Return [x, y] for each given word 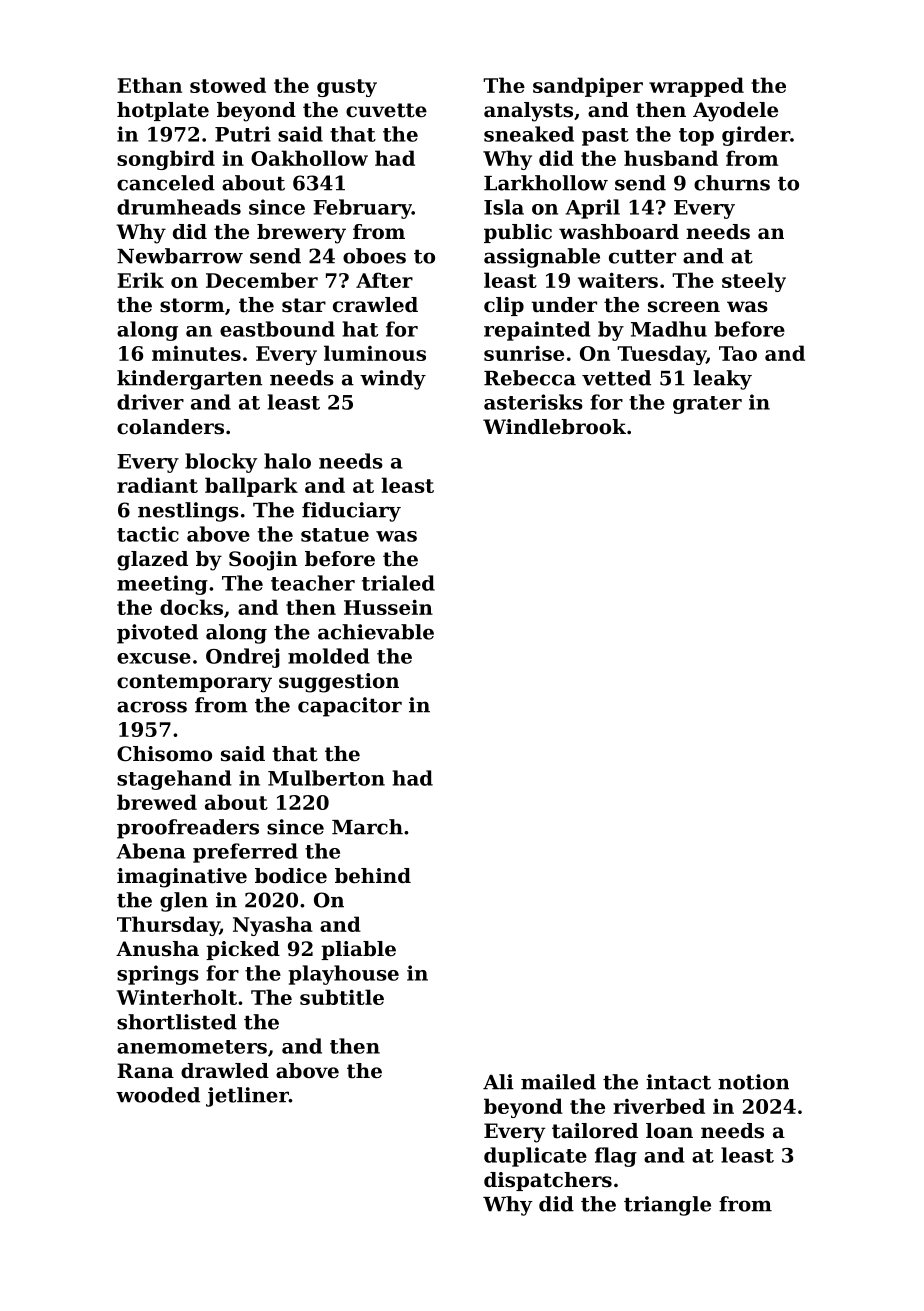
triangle [667, 1206]
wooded [158, 1095]
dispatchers [548, 1181]
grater [707, 405]
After [384, 280]
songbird [166, 160]
